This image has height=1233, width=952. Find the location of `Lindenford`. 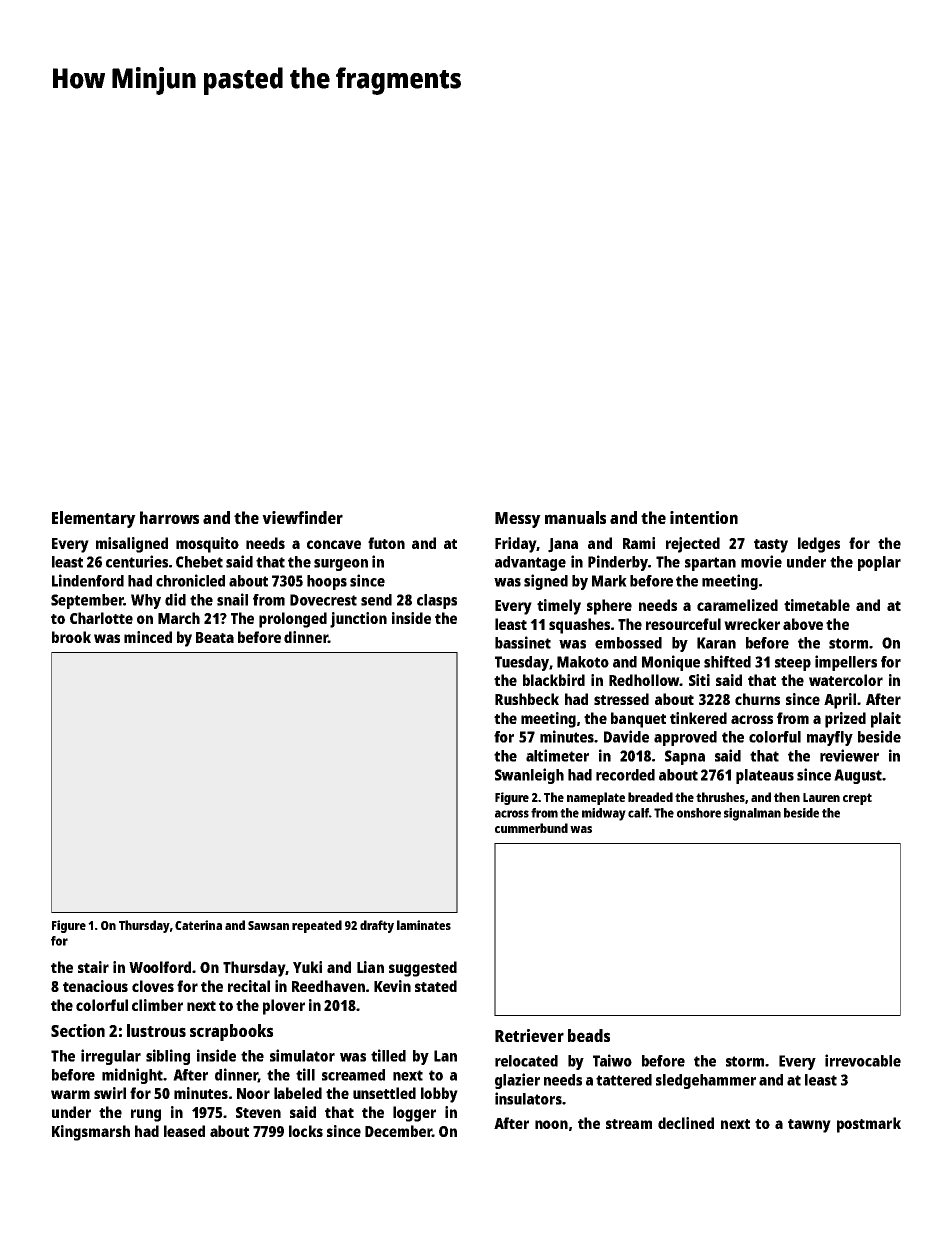

Lindenford is located at coordinates (88, 580).
